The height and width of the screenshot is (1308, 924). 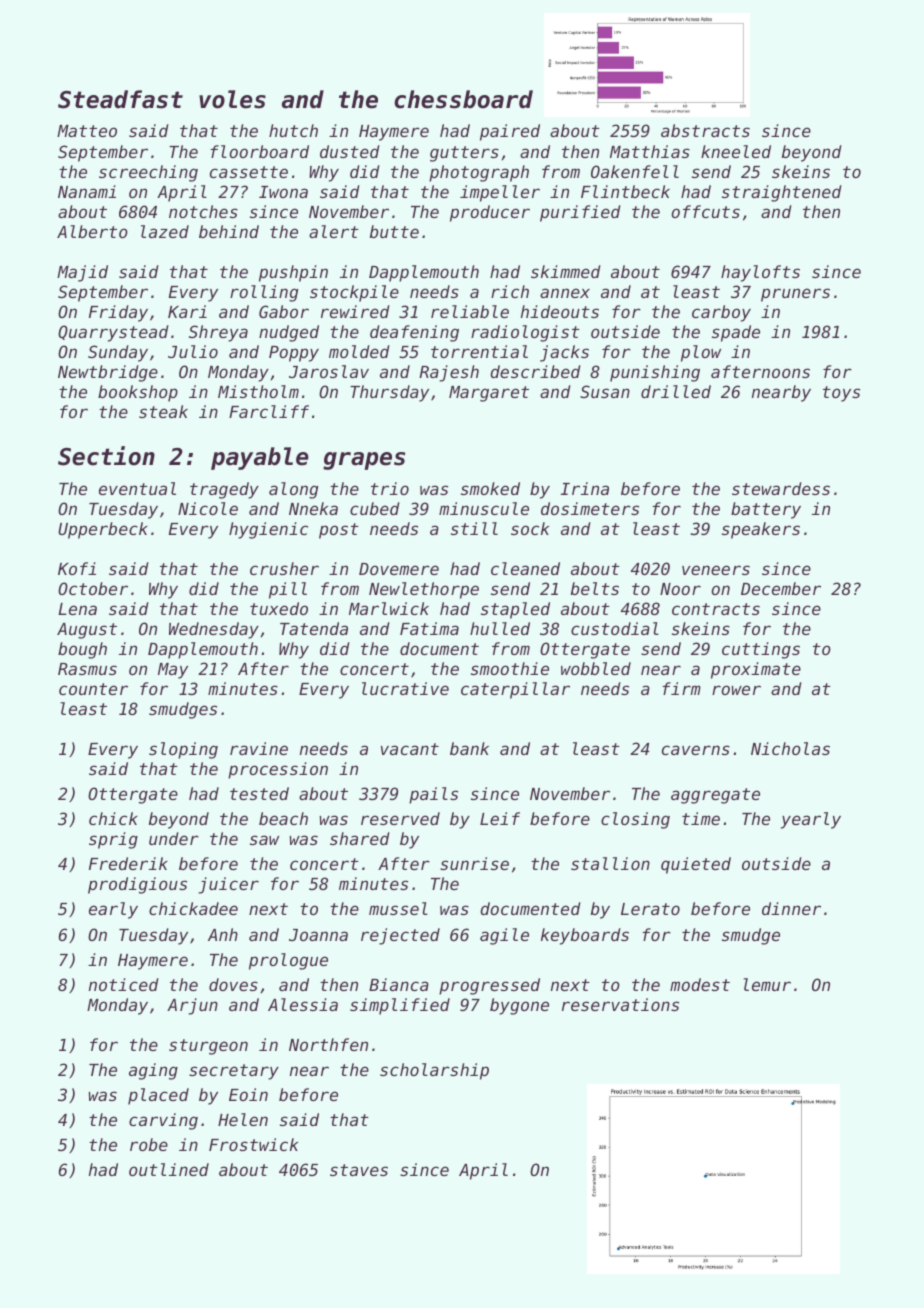 What do you see at coordinates (92, 231) in the screenshot?
I see `Alberto` at bounding box center [92, 231].
